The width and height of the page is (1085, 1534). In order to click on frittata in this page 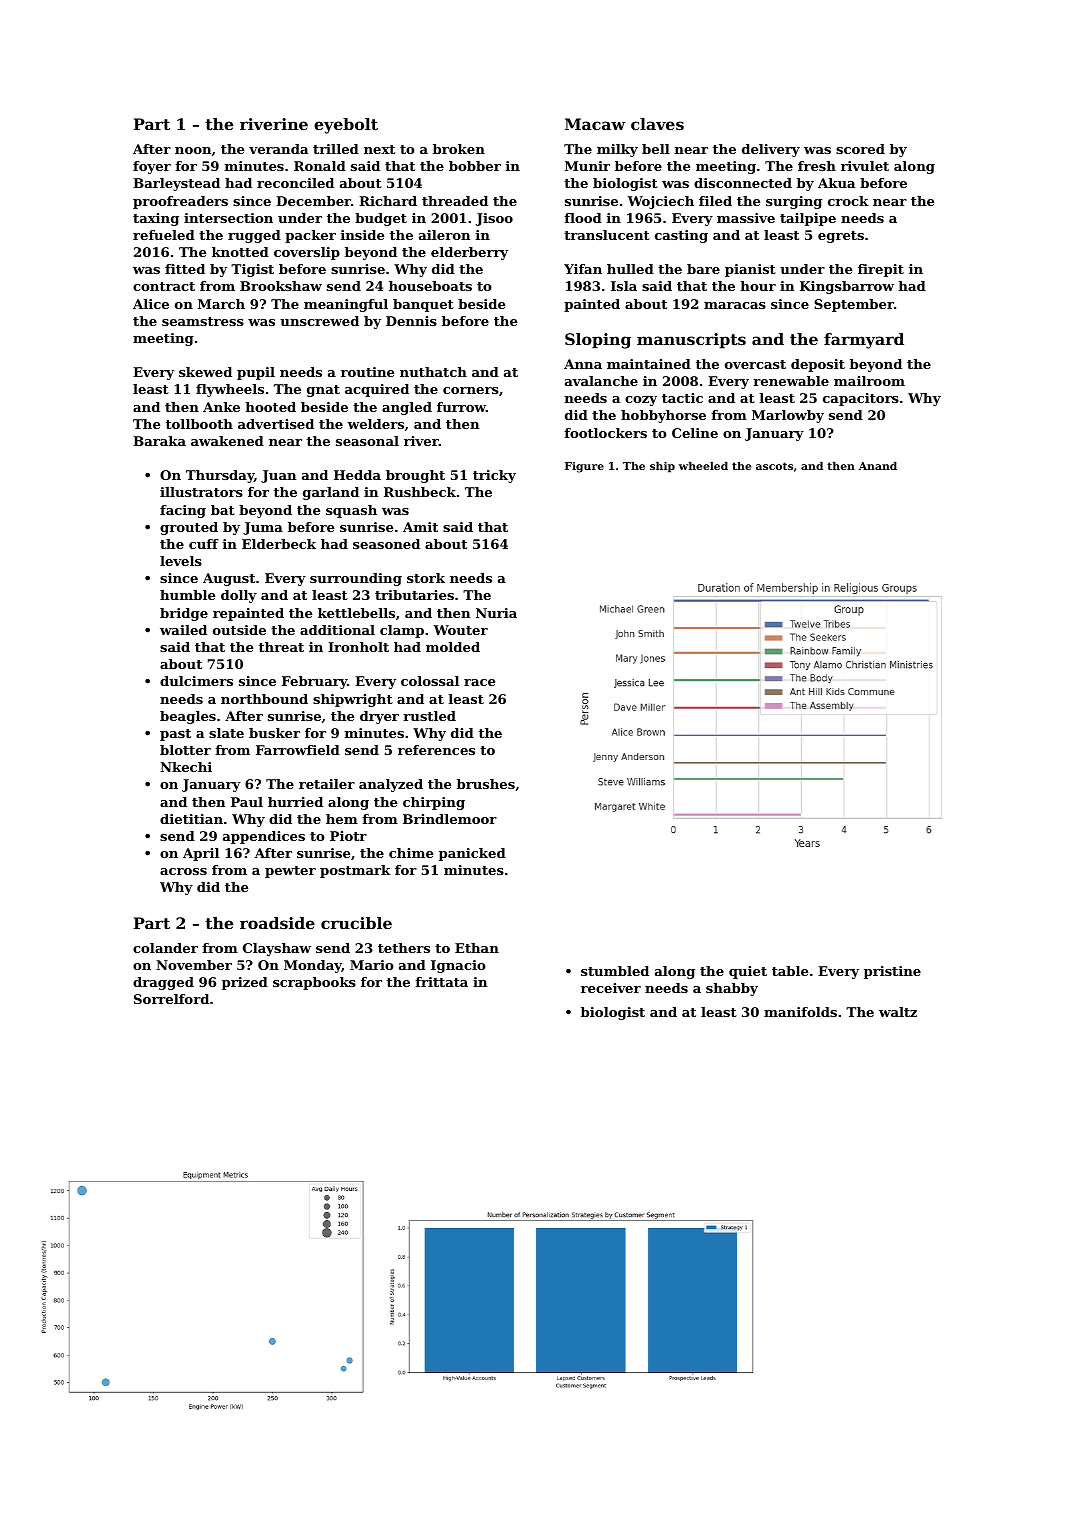, I will do `click(441, 982)`.
